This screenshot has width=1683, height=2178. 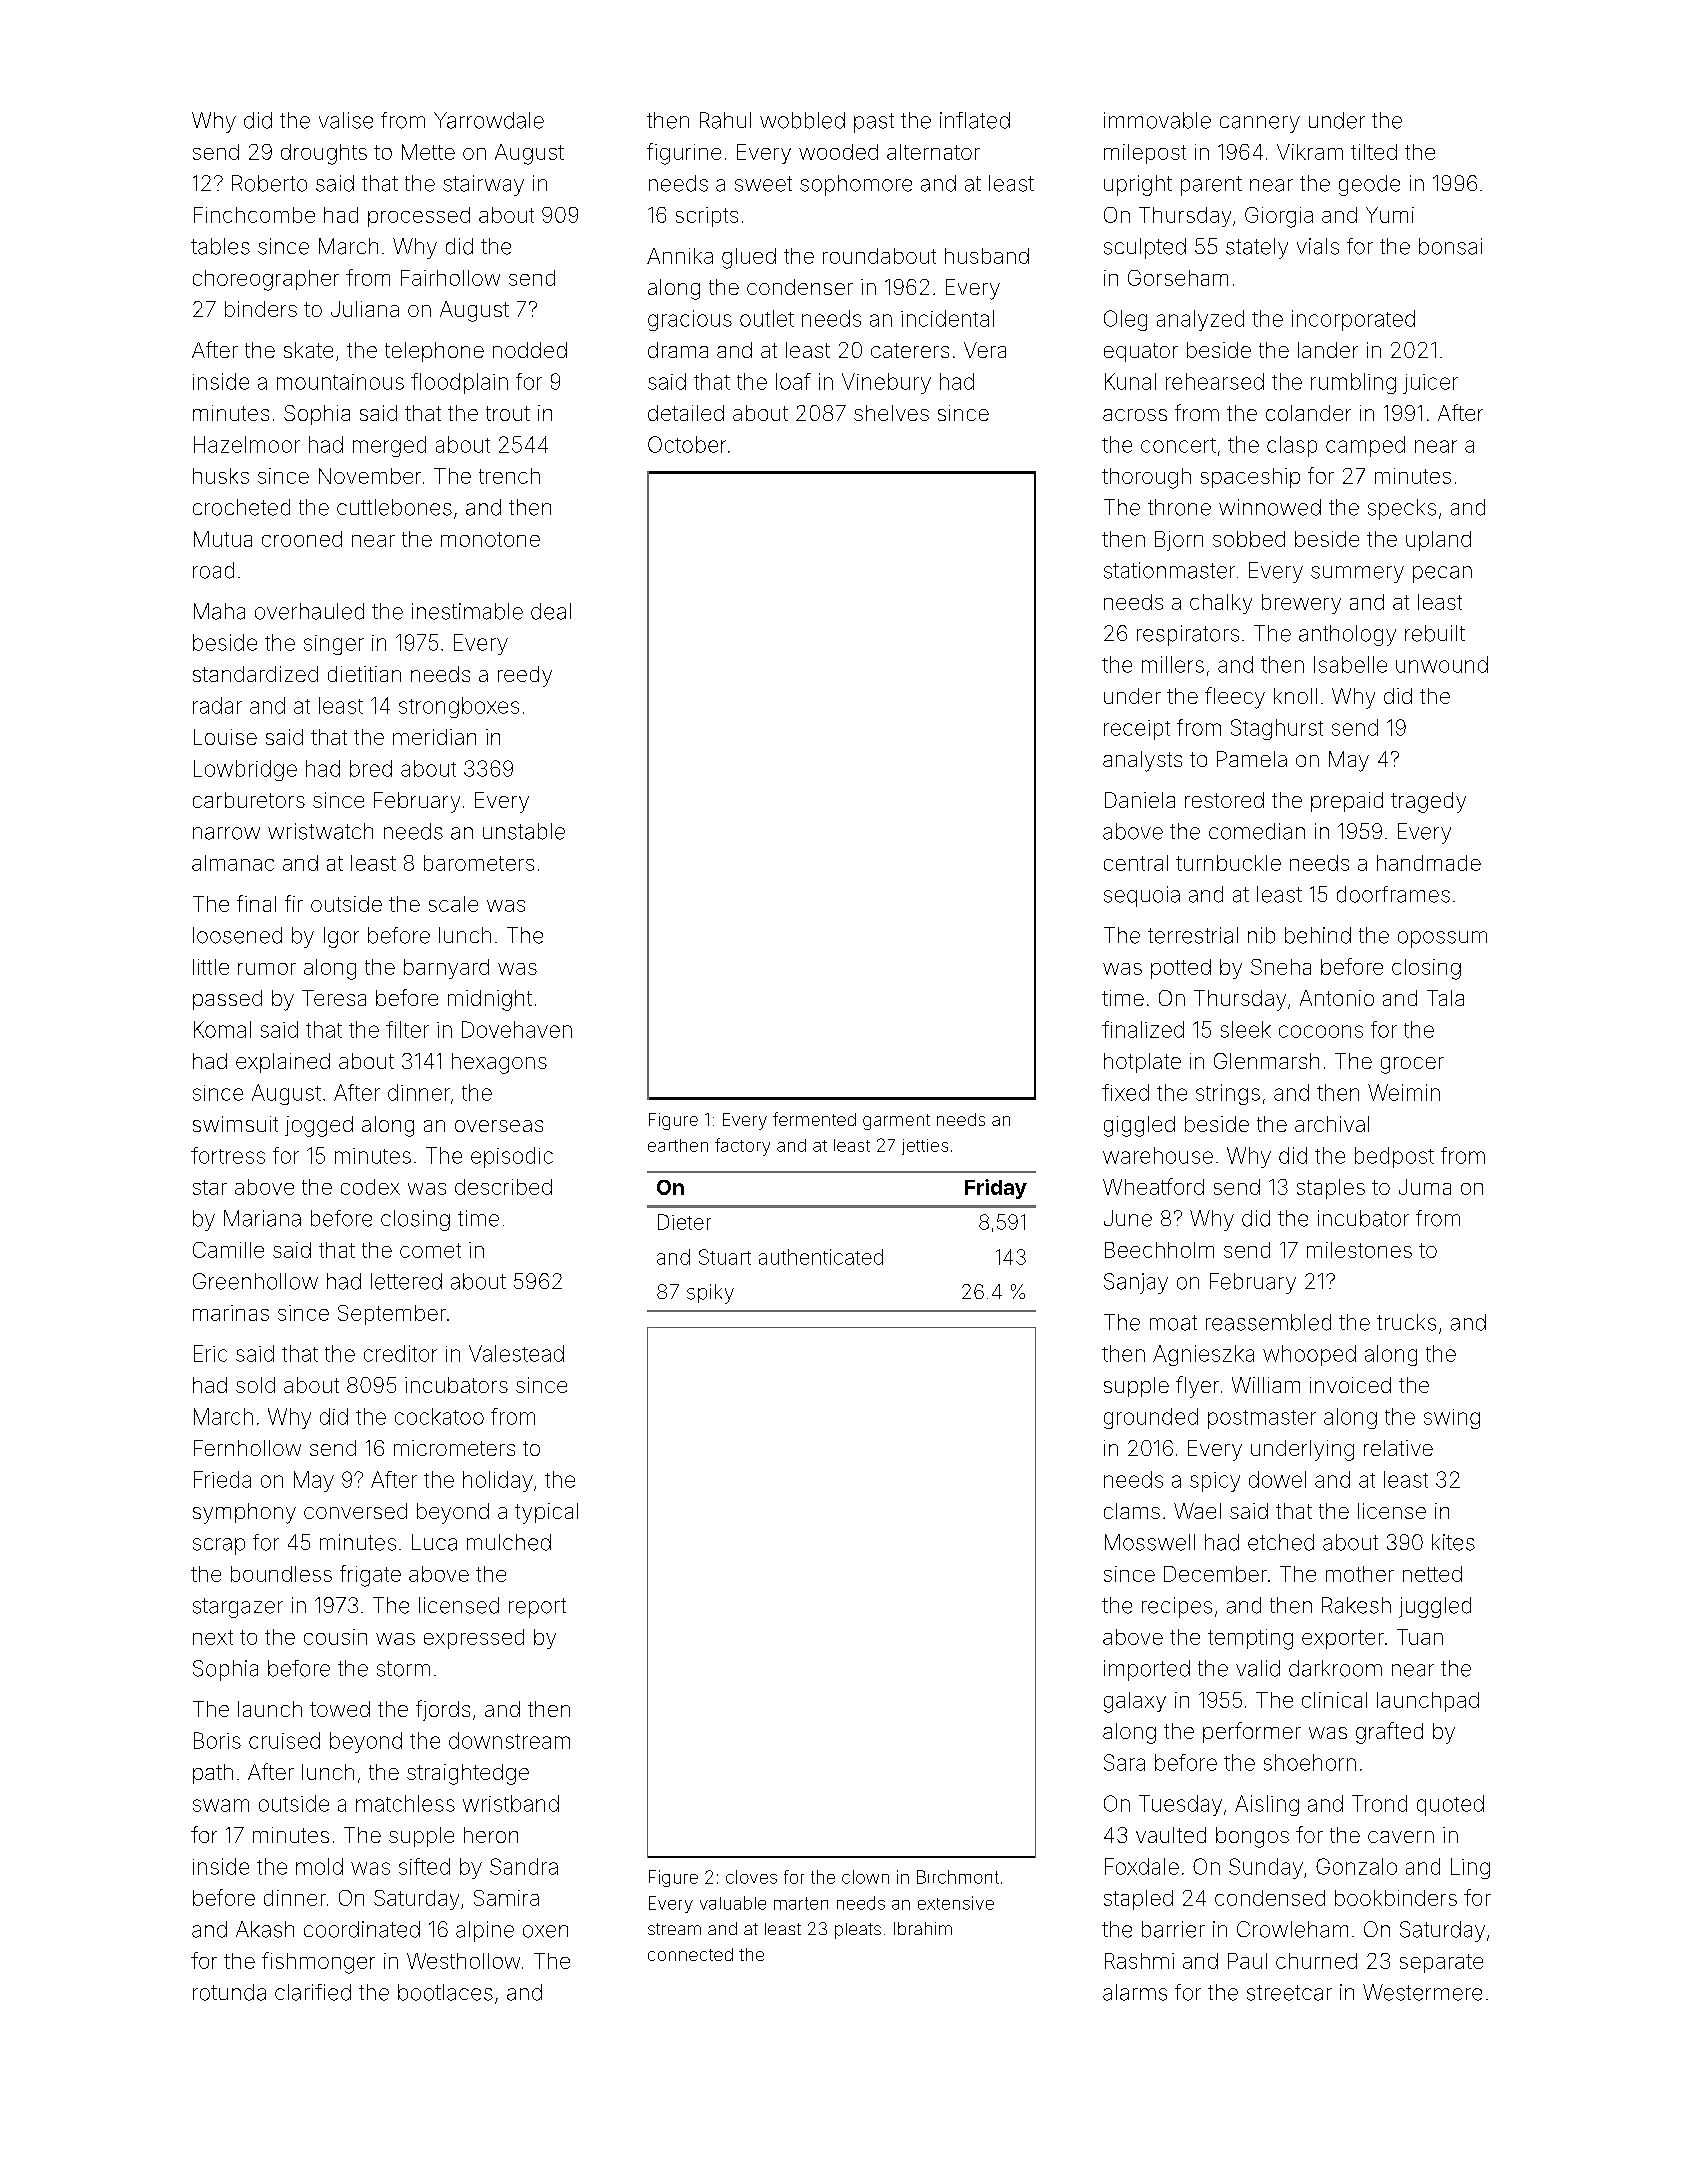 What do you see at coordinates (975, 120) in the screenshot?
I see `inflated` at bounding box center [975, 120].
